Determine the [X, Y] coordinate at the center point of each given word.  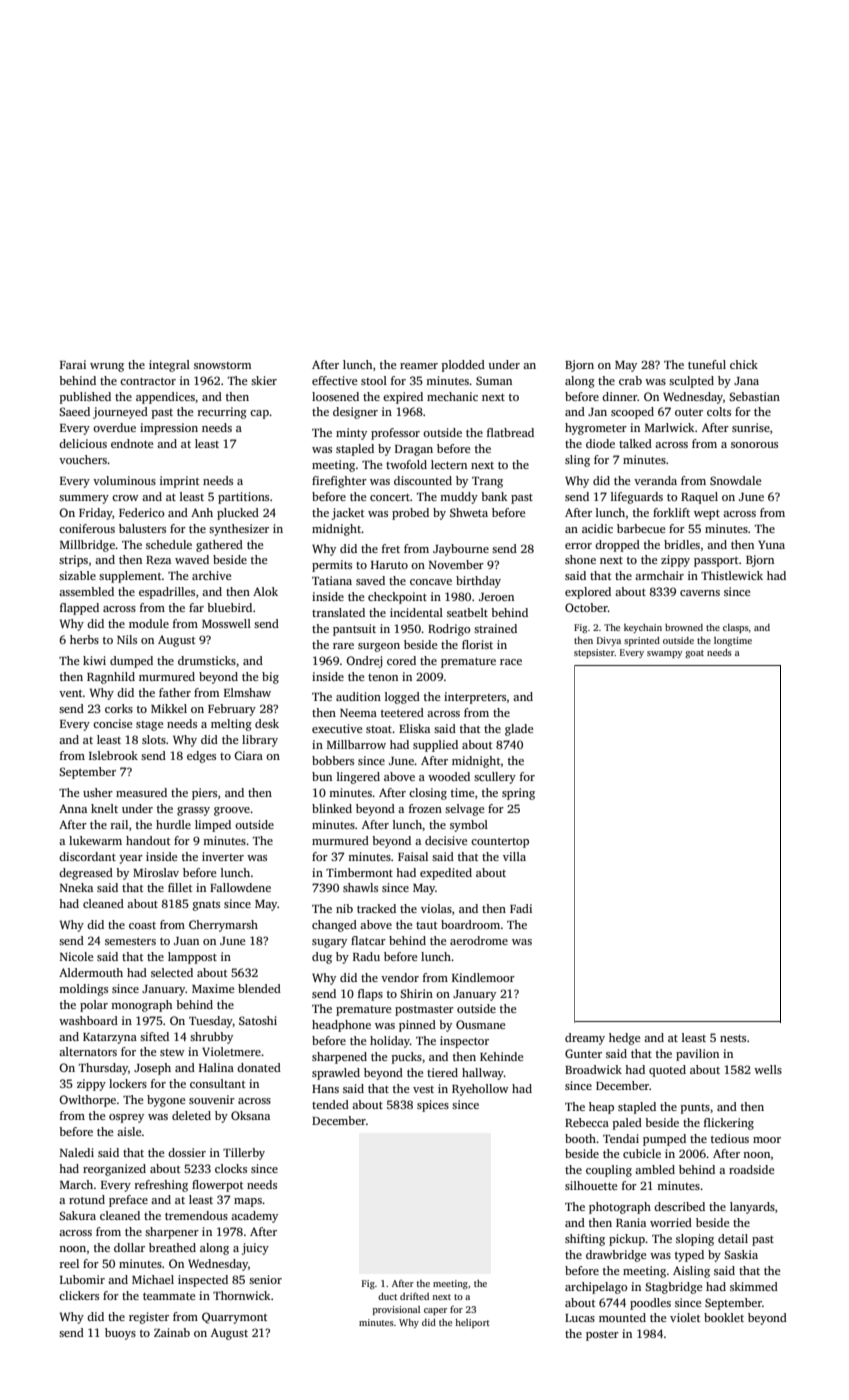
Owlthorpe [87, 1101]
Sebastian [754, 396]
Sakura [77, 1215]
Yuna [771, 544]
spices [433, 1106]
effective [334, 380]
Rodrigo [449, 630]
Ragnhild [111, 678]
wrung [107, 367]
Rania [631, 1222]
